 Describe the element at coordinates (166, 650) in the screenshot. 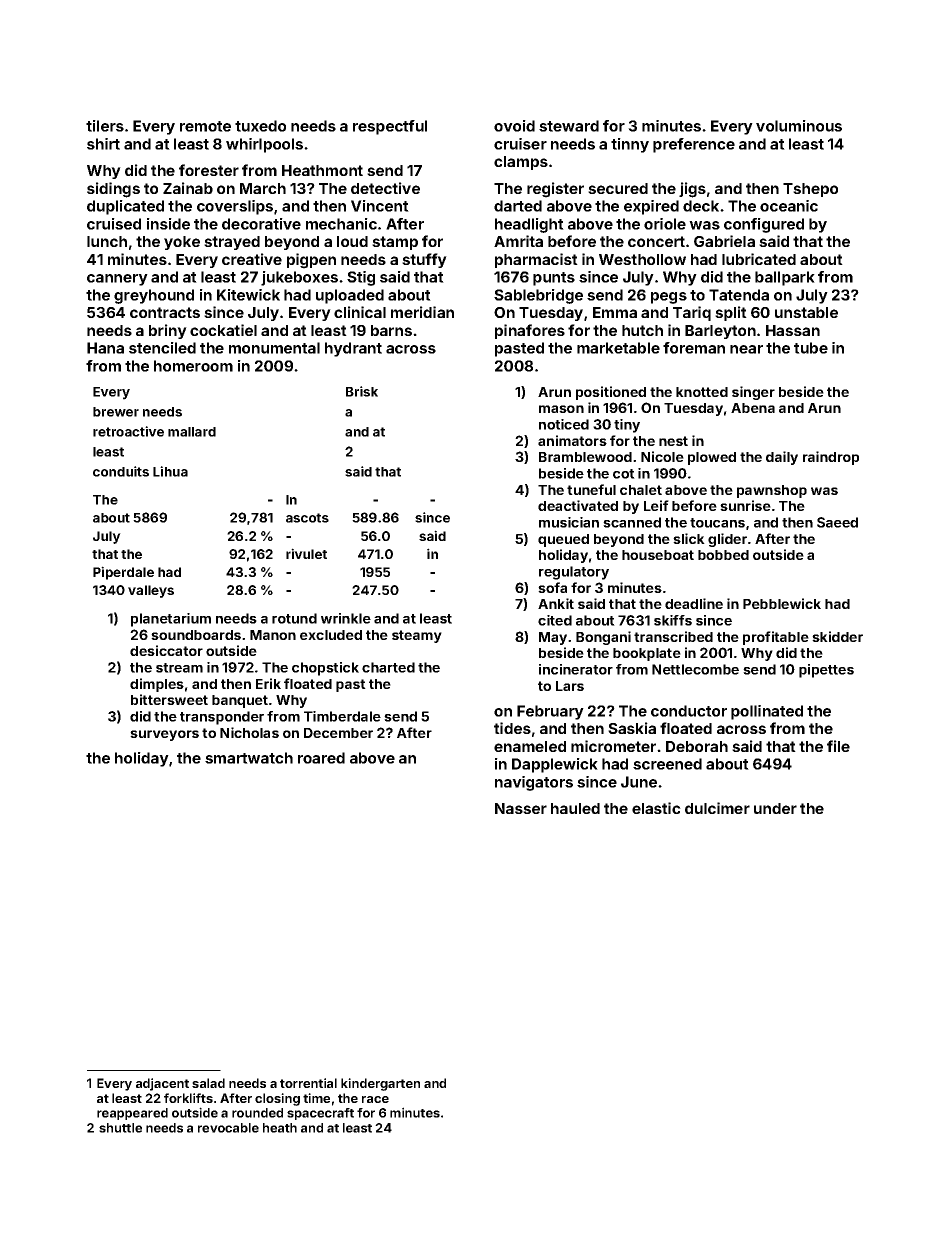

I see `desiccator` at that location.
